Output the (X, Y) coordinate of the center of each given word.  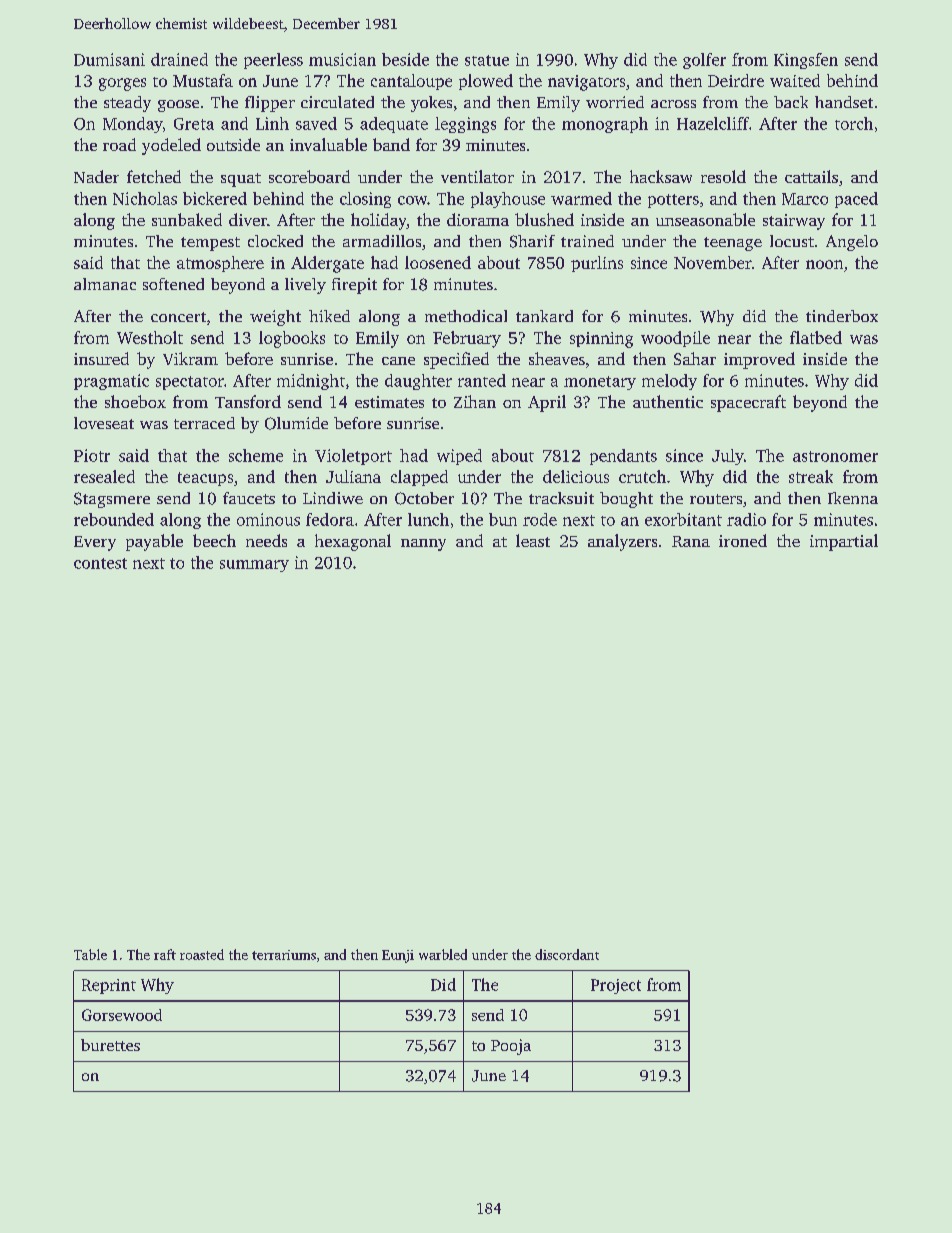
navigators (586, 83)
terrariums (284, 955)
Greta (194, 124)
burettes (110, 1045)
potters (673, 201)
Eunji (398, 956)
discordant (567, 954)
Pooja (511, 1047)
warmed (581, 198)
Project (616, 986)
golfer (704, 61)
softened (173, 284)
